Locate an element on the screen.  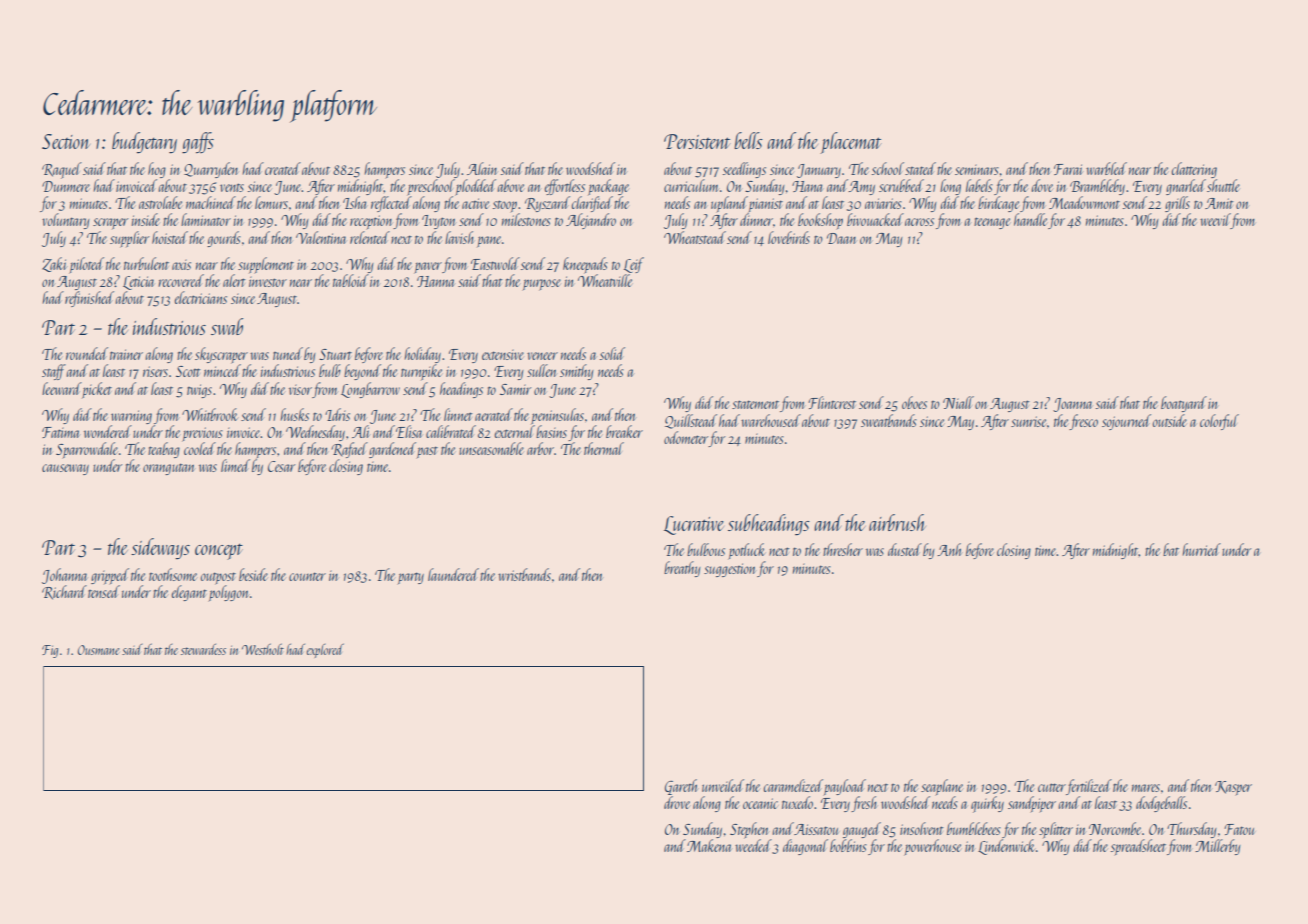
created is located at coordinates (283, 168).
